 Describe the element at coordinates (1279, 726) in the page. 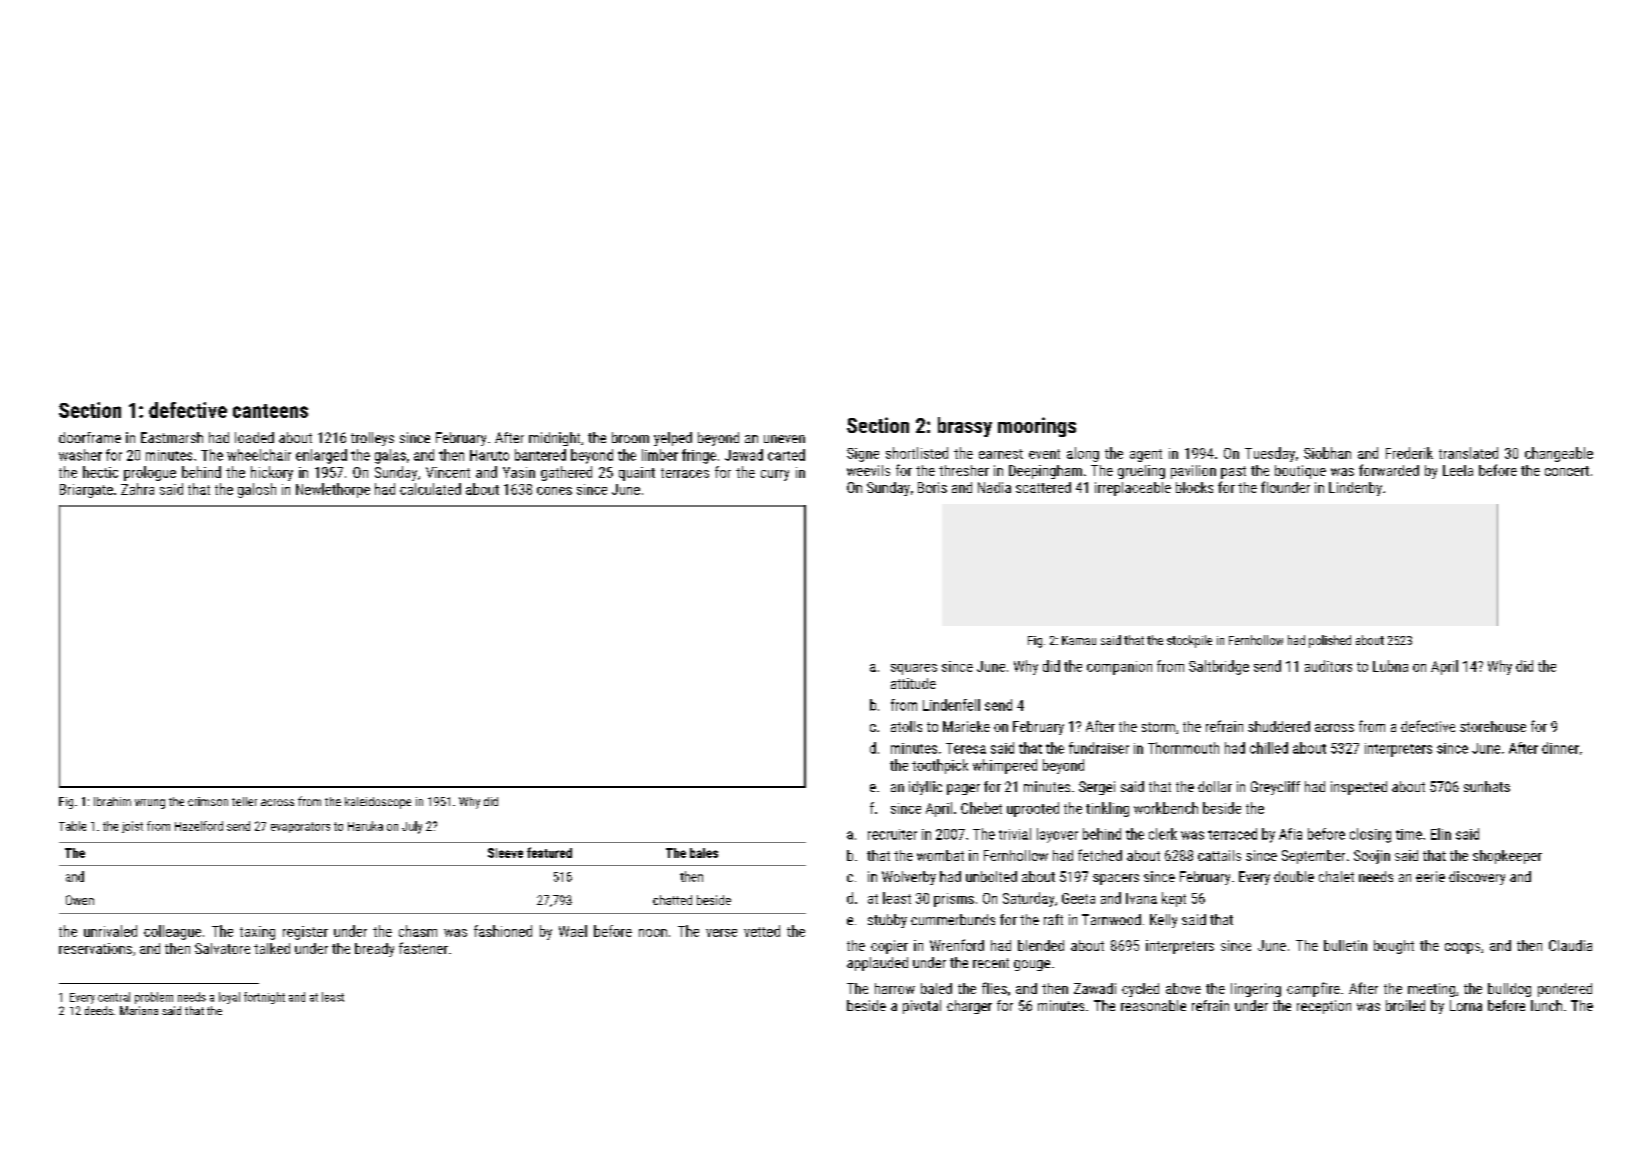

I see `shuddered` at that location.
